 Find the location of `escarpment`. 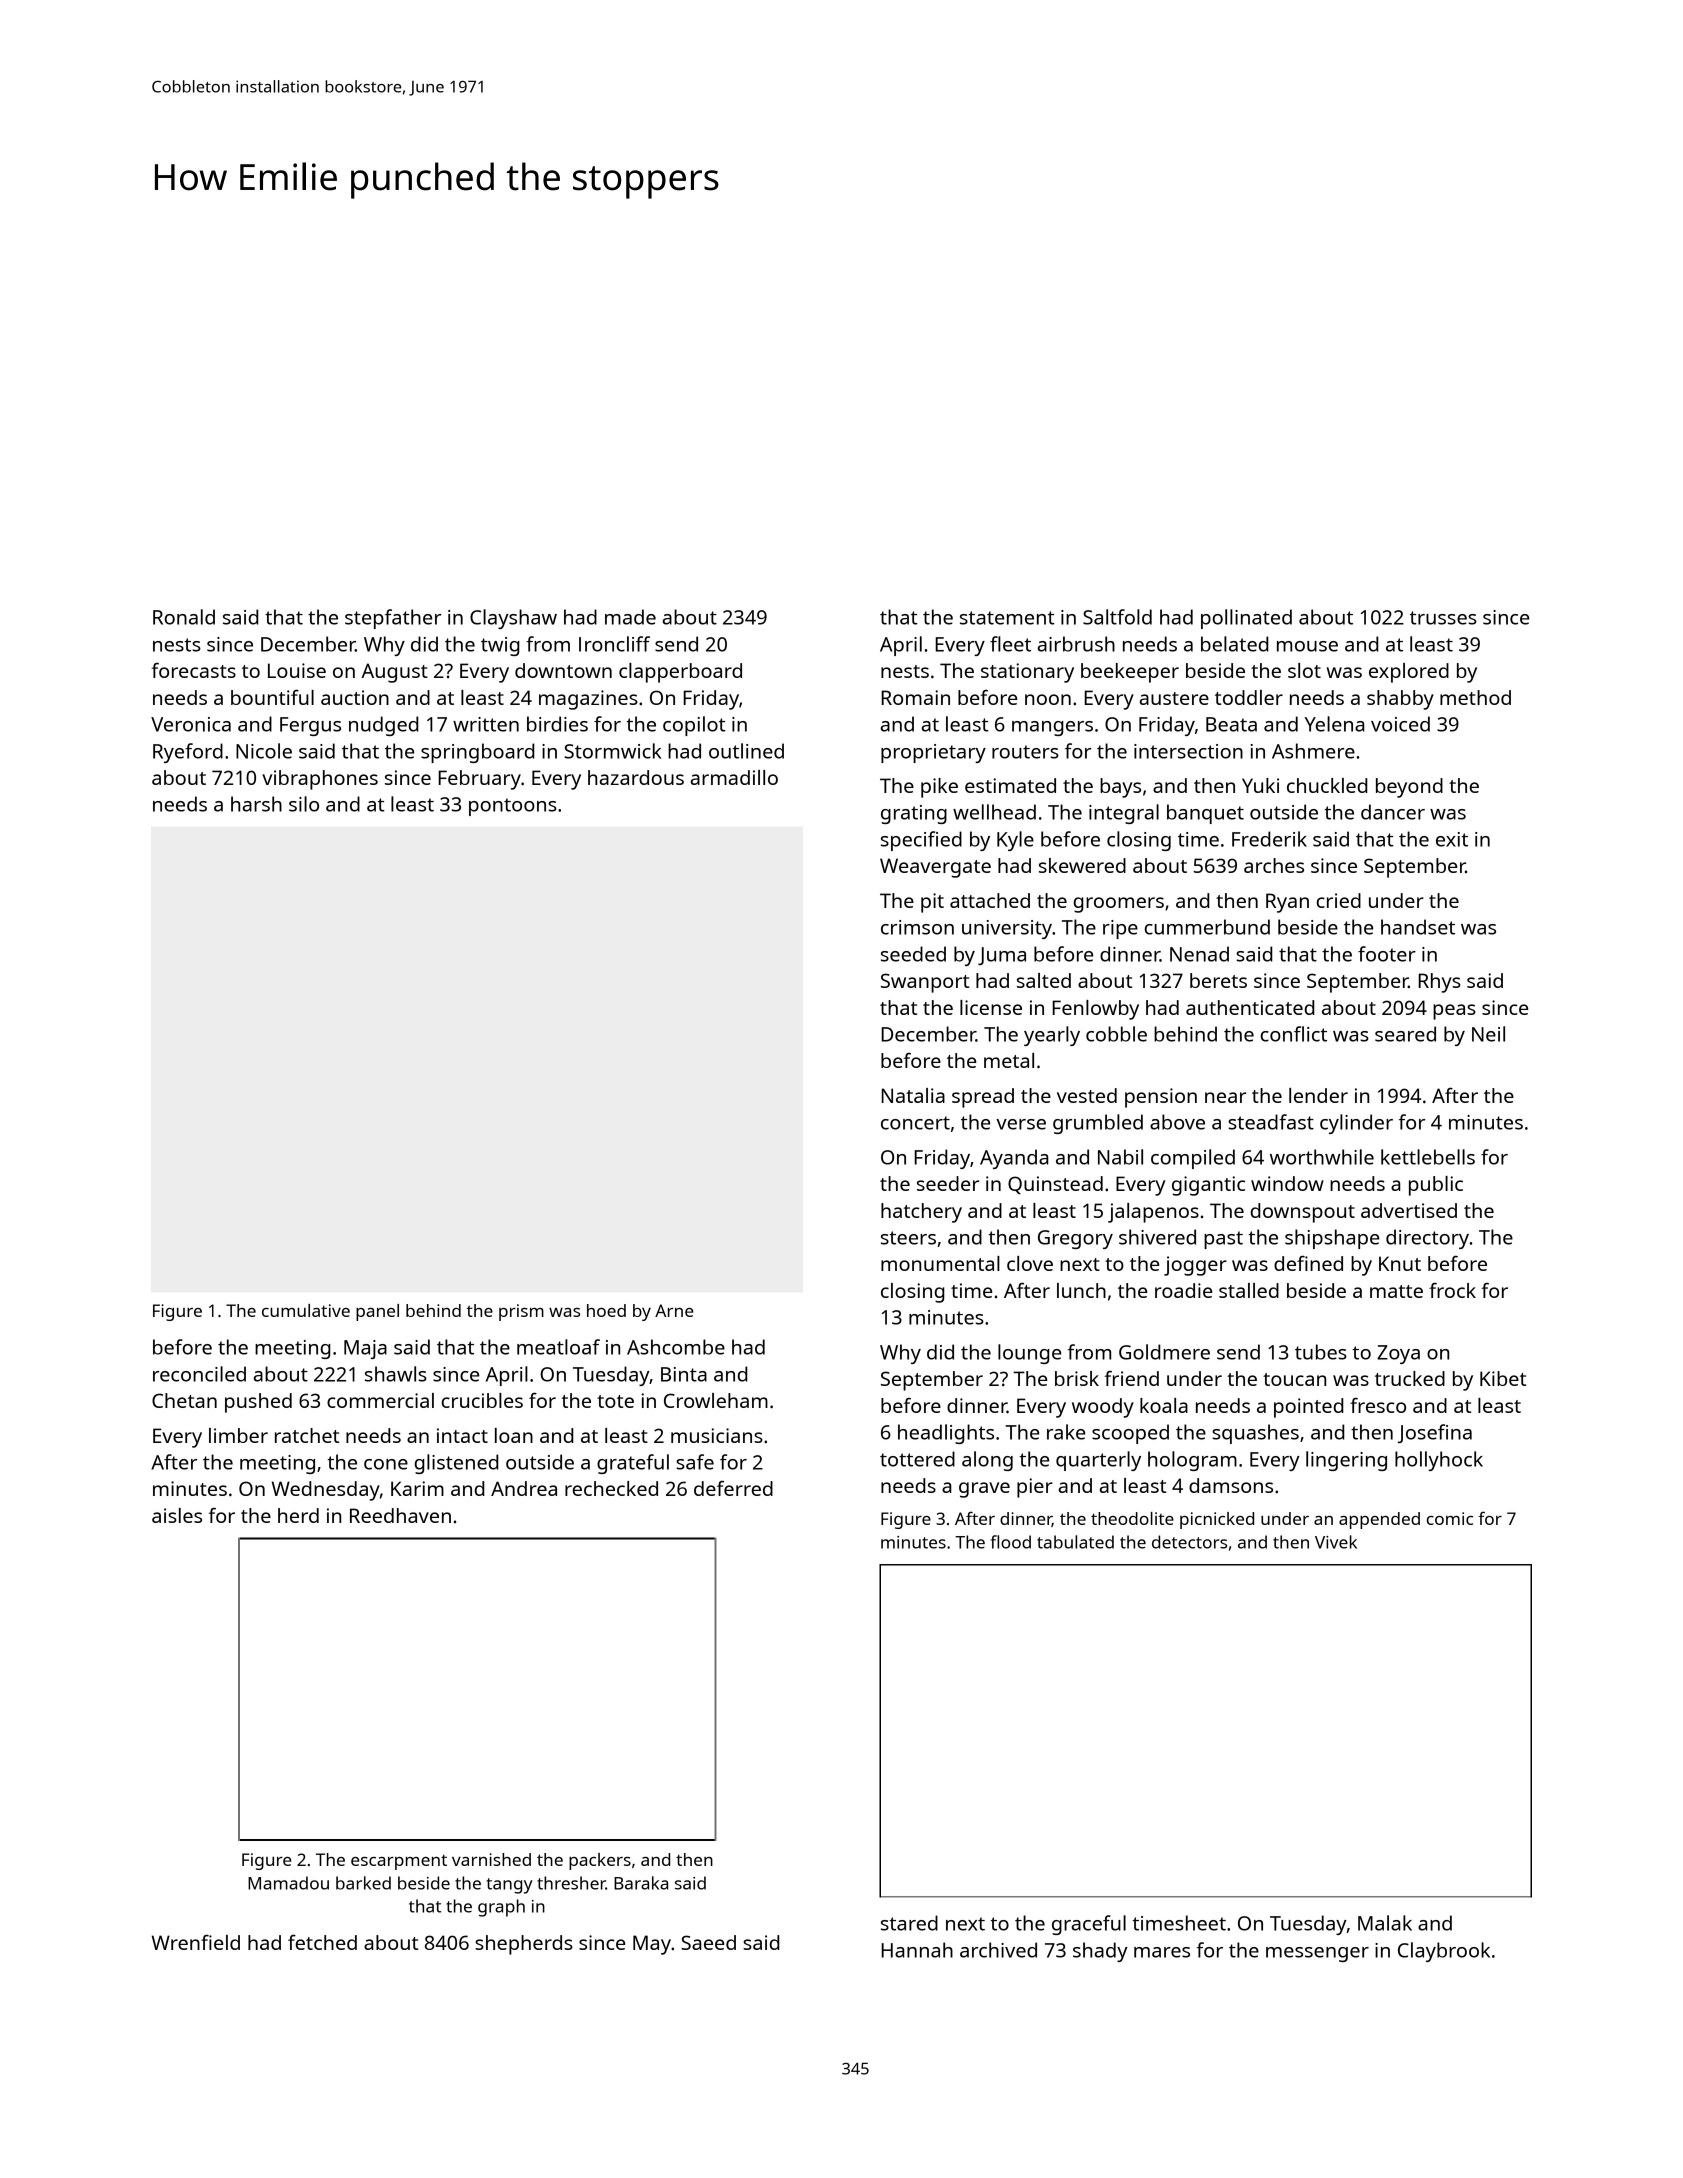

escarpment is located at coordinates (399, 1862).
